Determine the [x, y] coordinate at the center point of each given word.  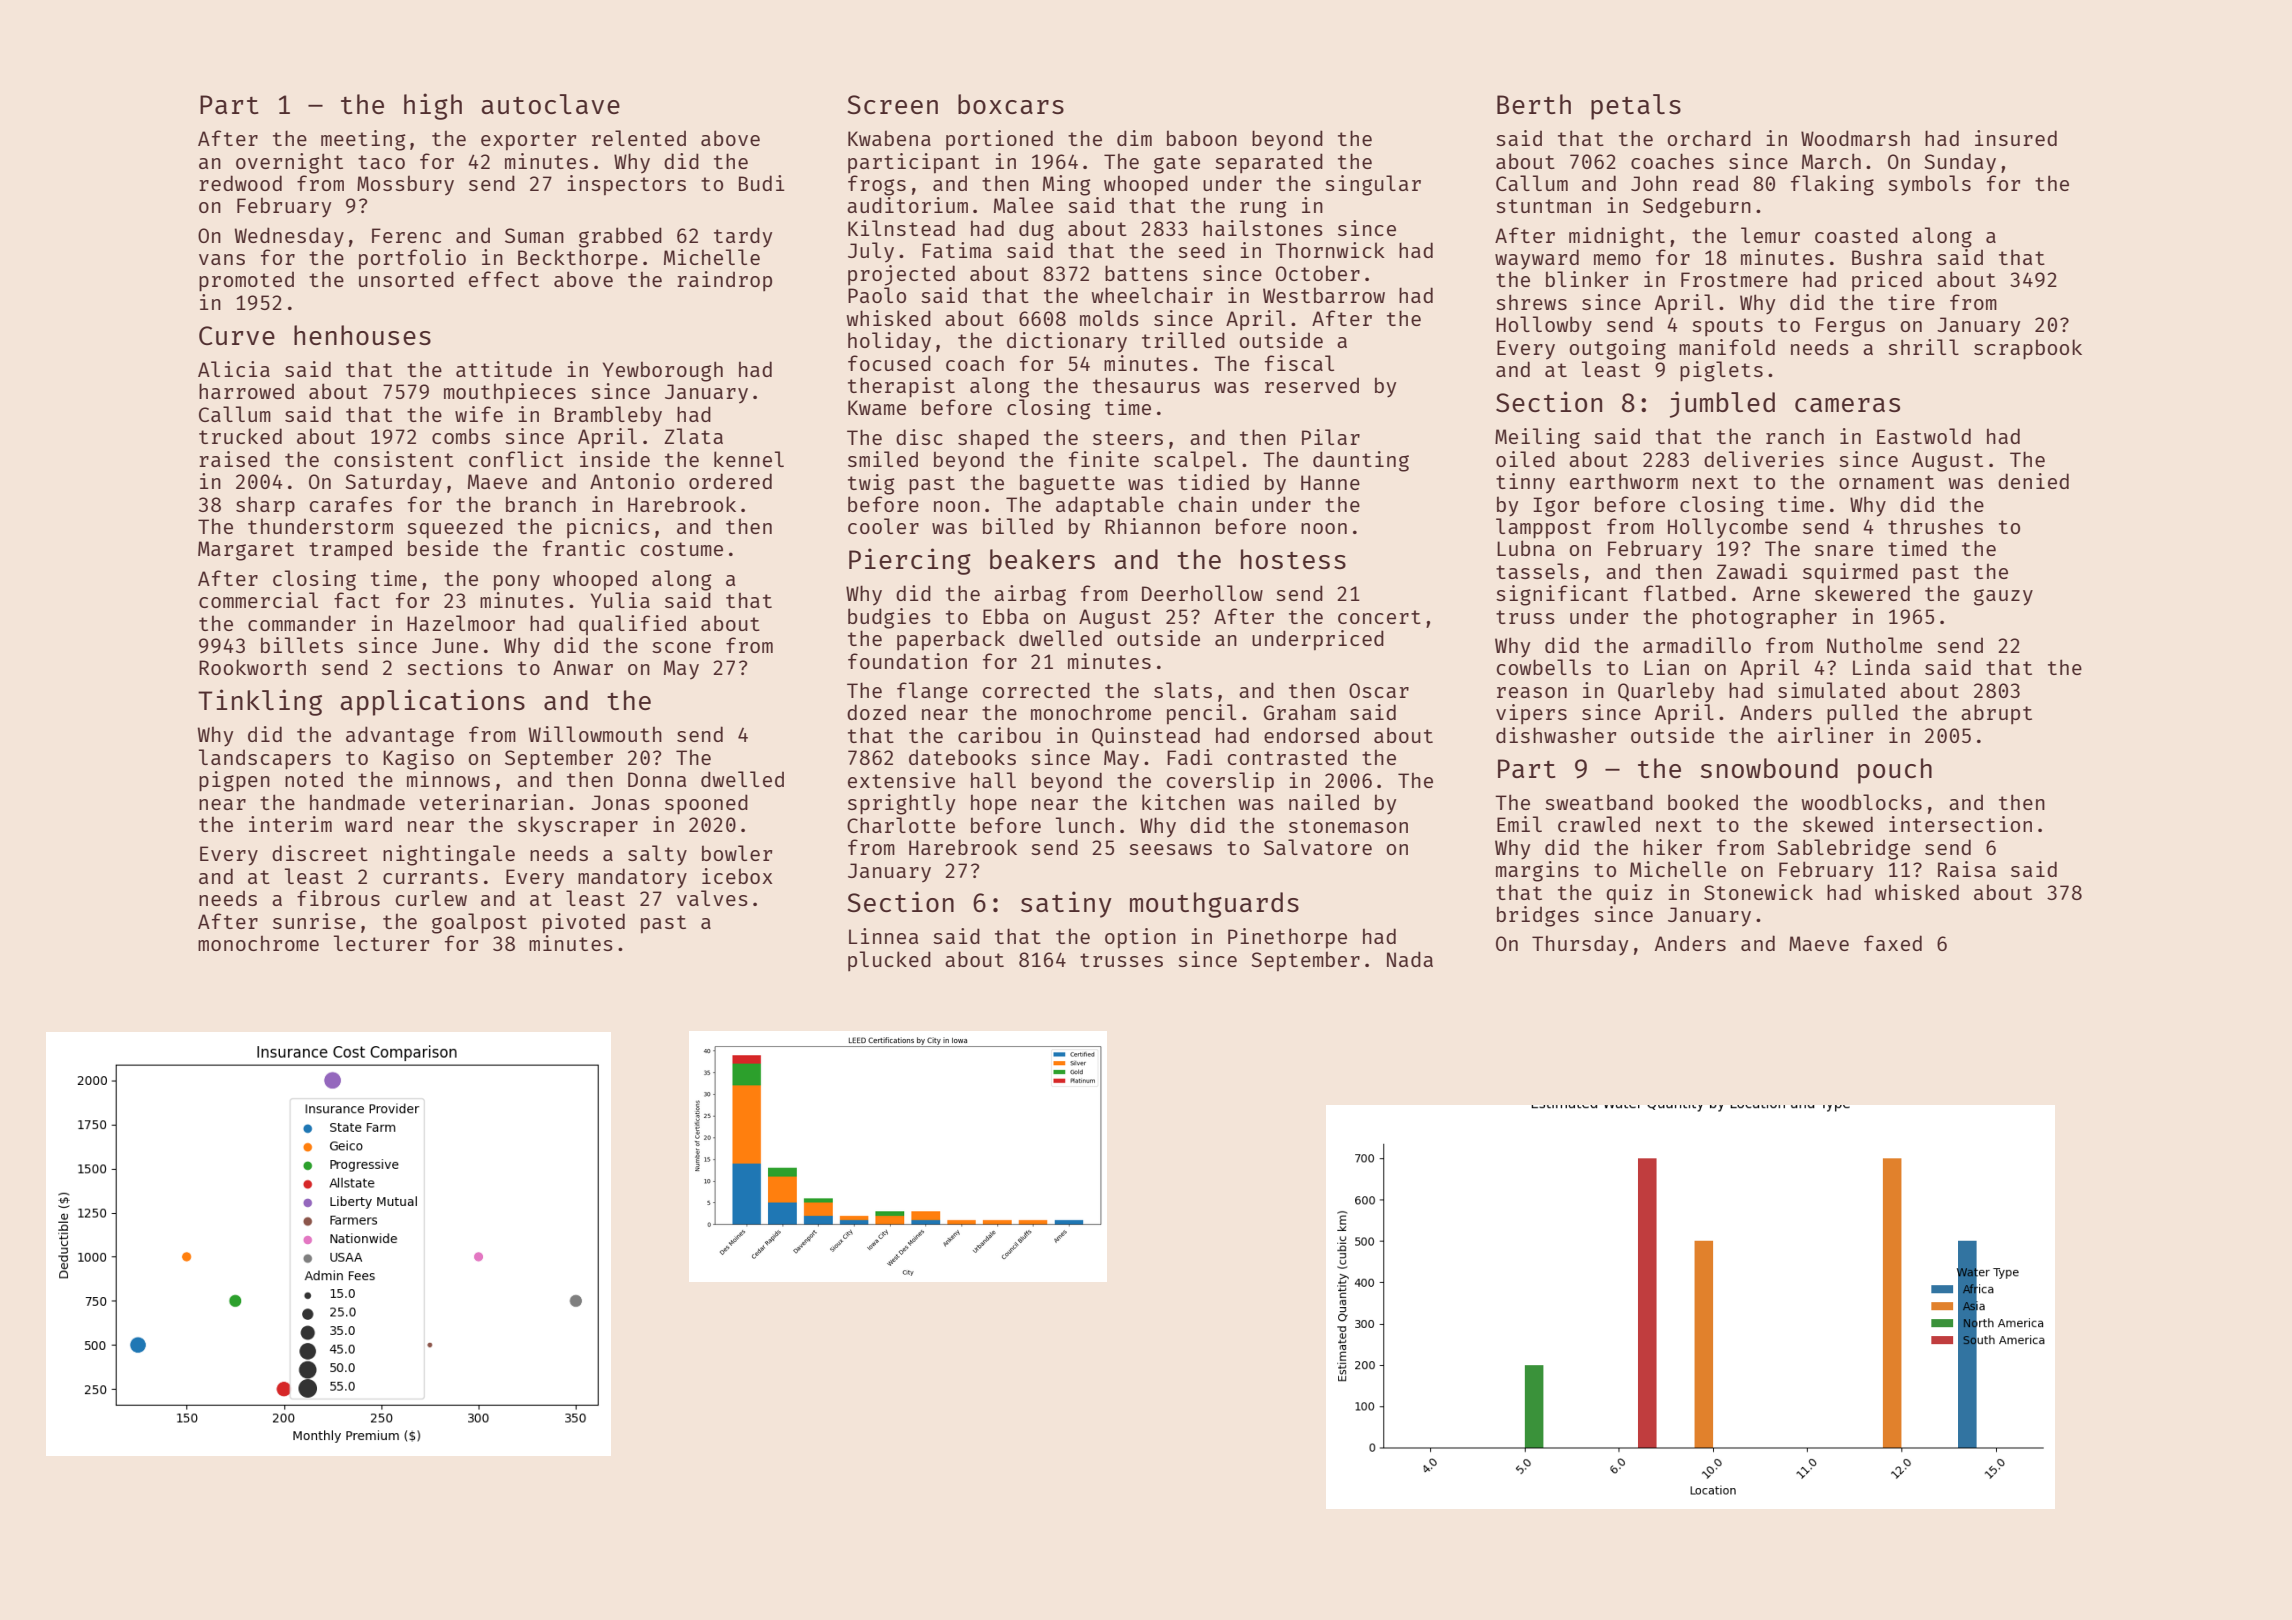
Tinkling [260, 702]
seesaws [1170, 849]
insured [2016, 138]
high [433, 106]
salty [657, 855]
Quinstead [1146, 737]
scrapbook [2028, 349]
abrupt [1996, 714]
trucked [240, 436]
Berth [1534, 104]
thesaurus [1146, 385]
